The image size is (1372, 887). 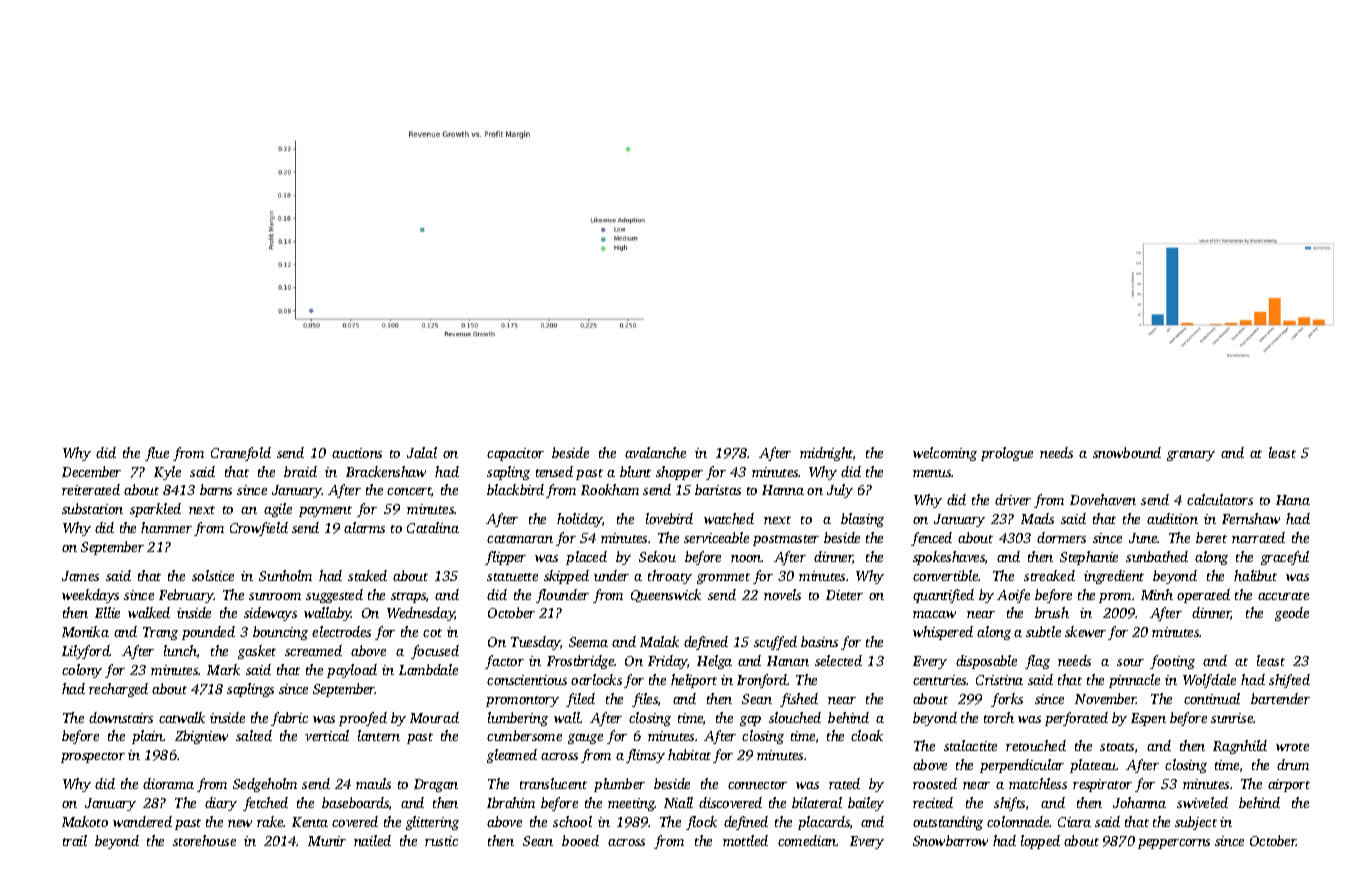 I want to click on auctions, so click(x=357, y=453).
